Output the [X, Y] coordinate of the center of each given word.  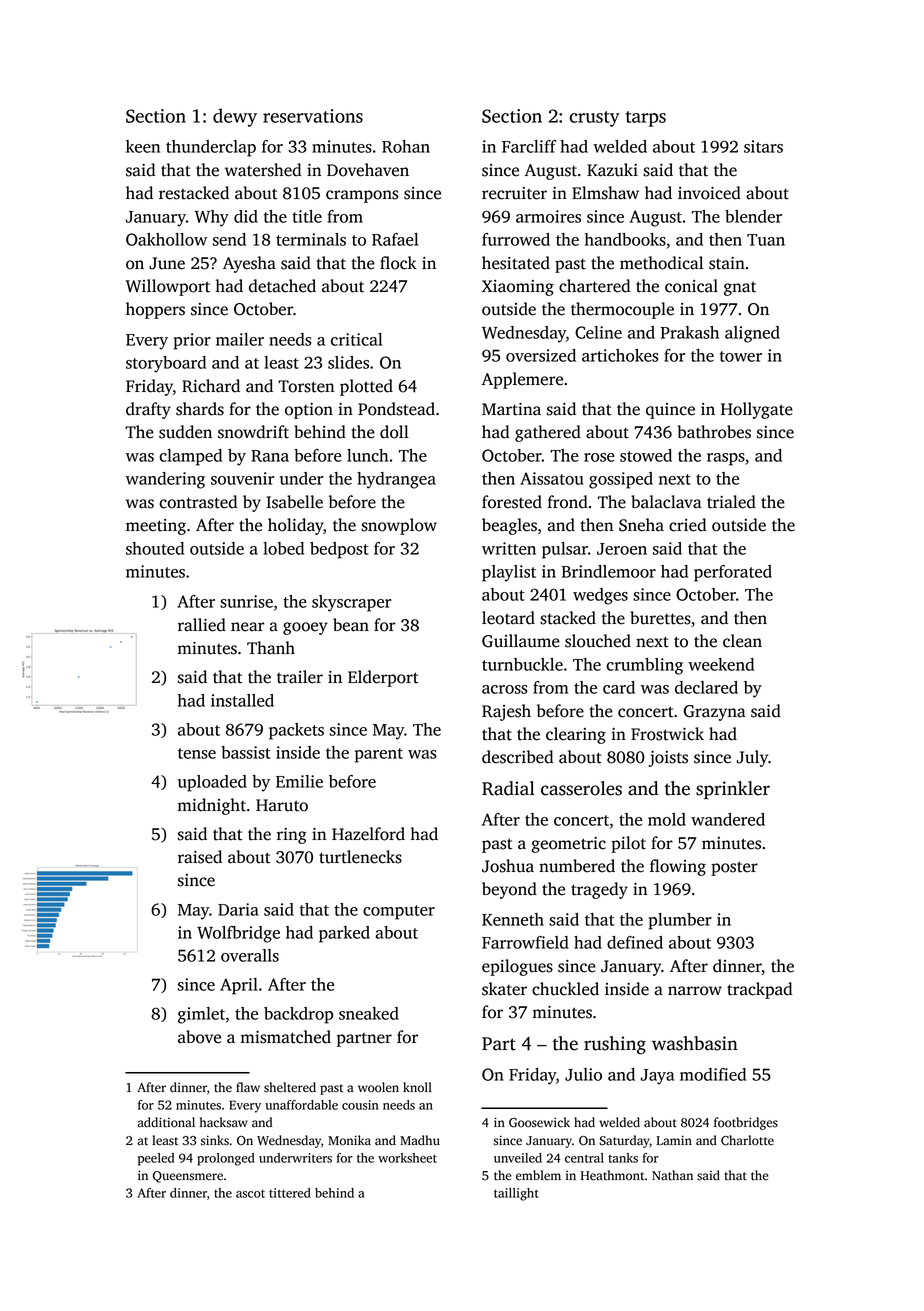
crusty [595, 119]
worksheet [407, 1158]
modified [713, 1074]
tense [197, 753]
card [619, 687]
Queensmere [188, 1177]
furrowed [516, 239]
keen [143, 146]
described [518, 757]
